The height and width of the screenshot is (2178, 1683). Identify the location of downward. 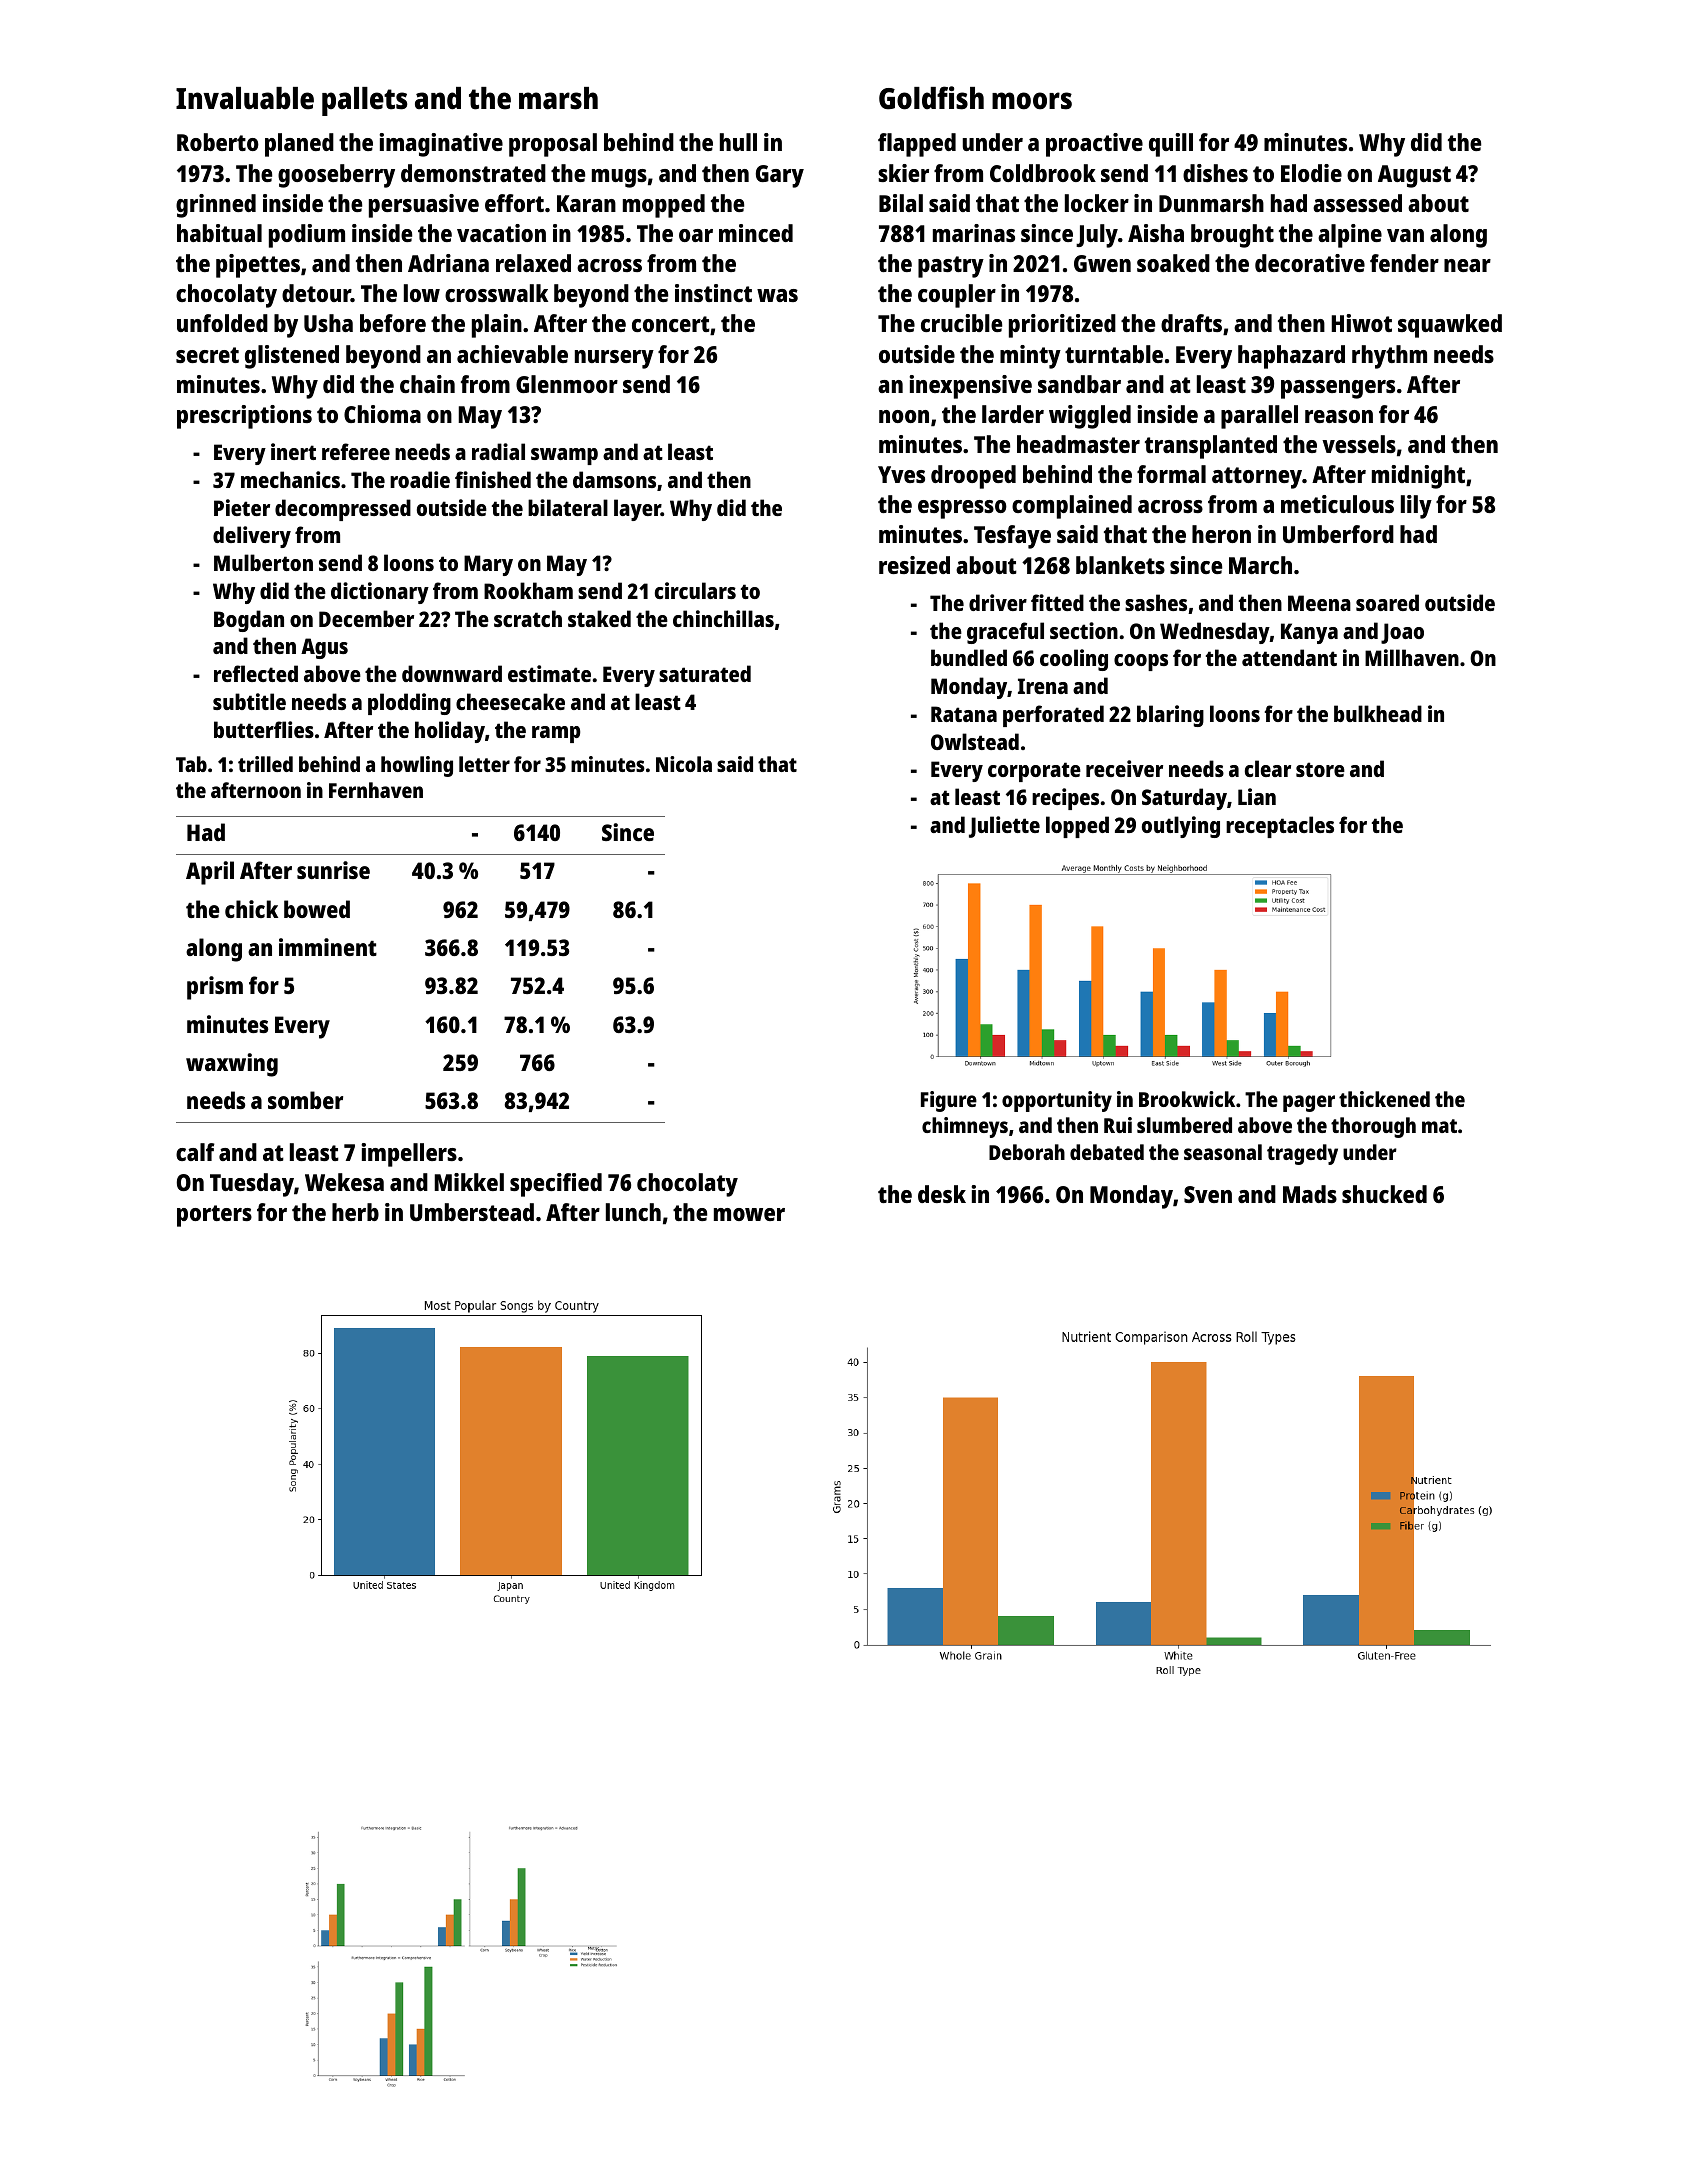
(452, 673).
